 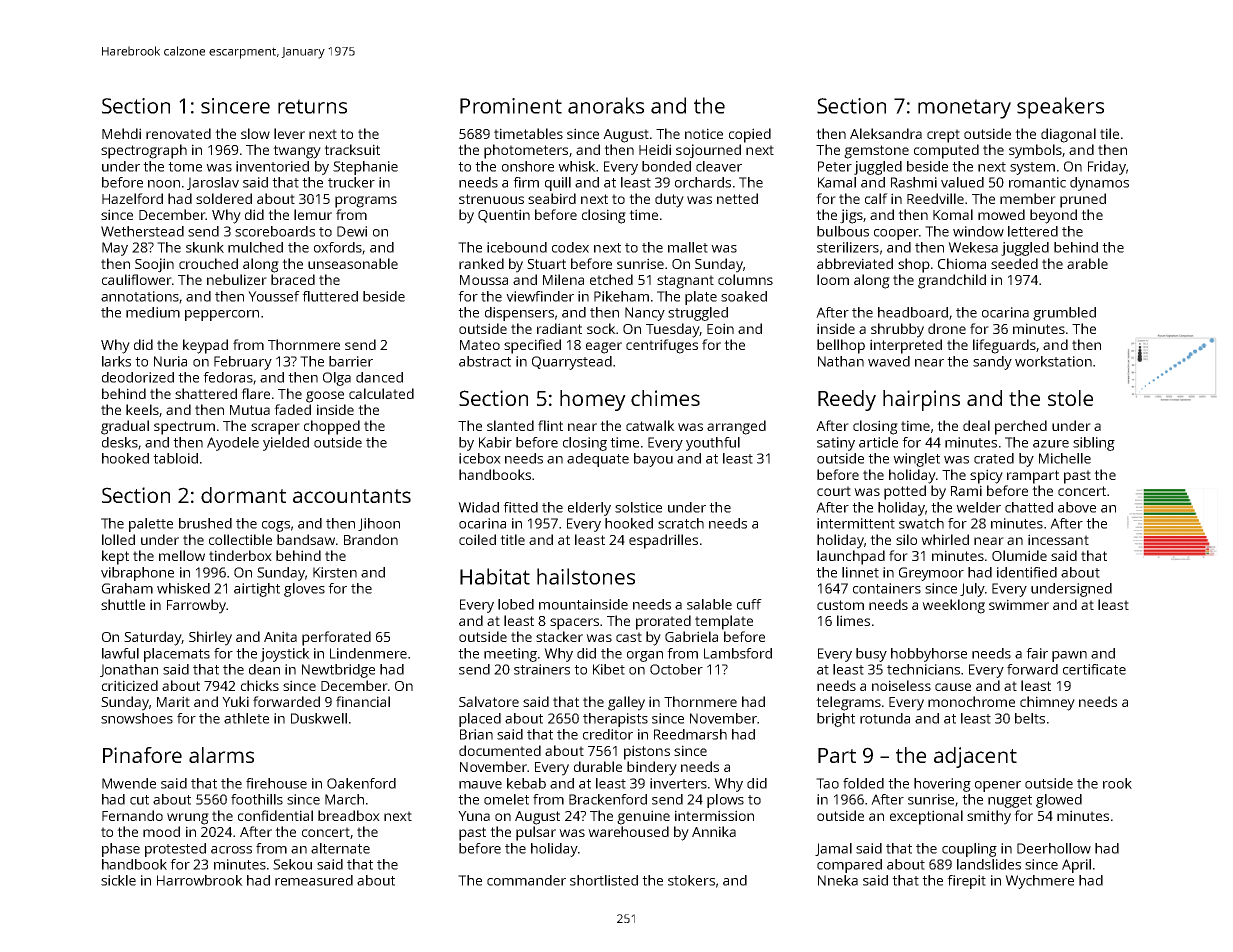 What do you see at coordinates (1094, 669) in the document?
I see `certificate` at bounding box center [1094, 669].
